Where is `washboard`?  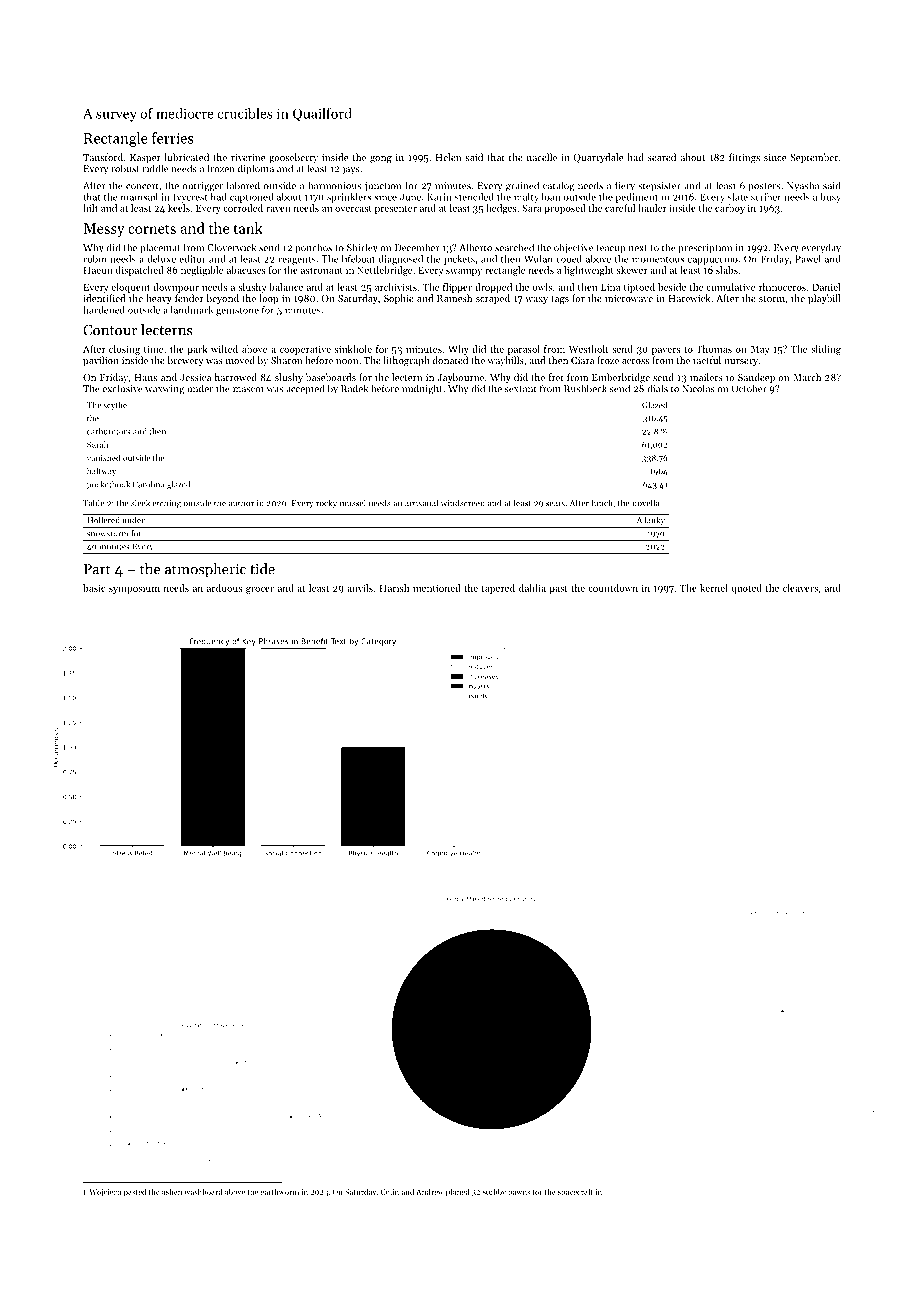 washboard is located at coordinates (203, 1191).
